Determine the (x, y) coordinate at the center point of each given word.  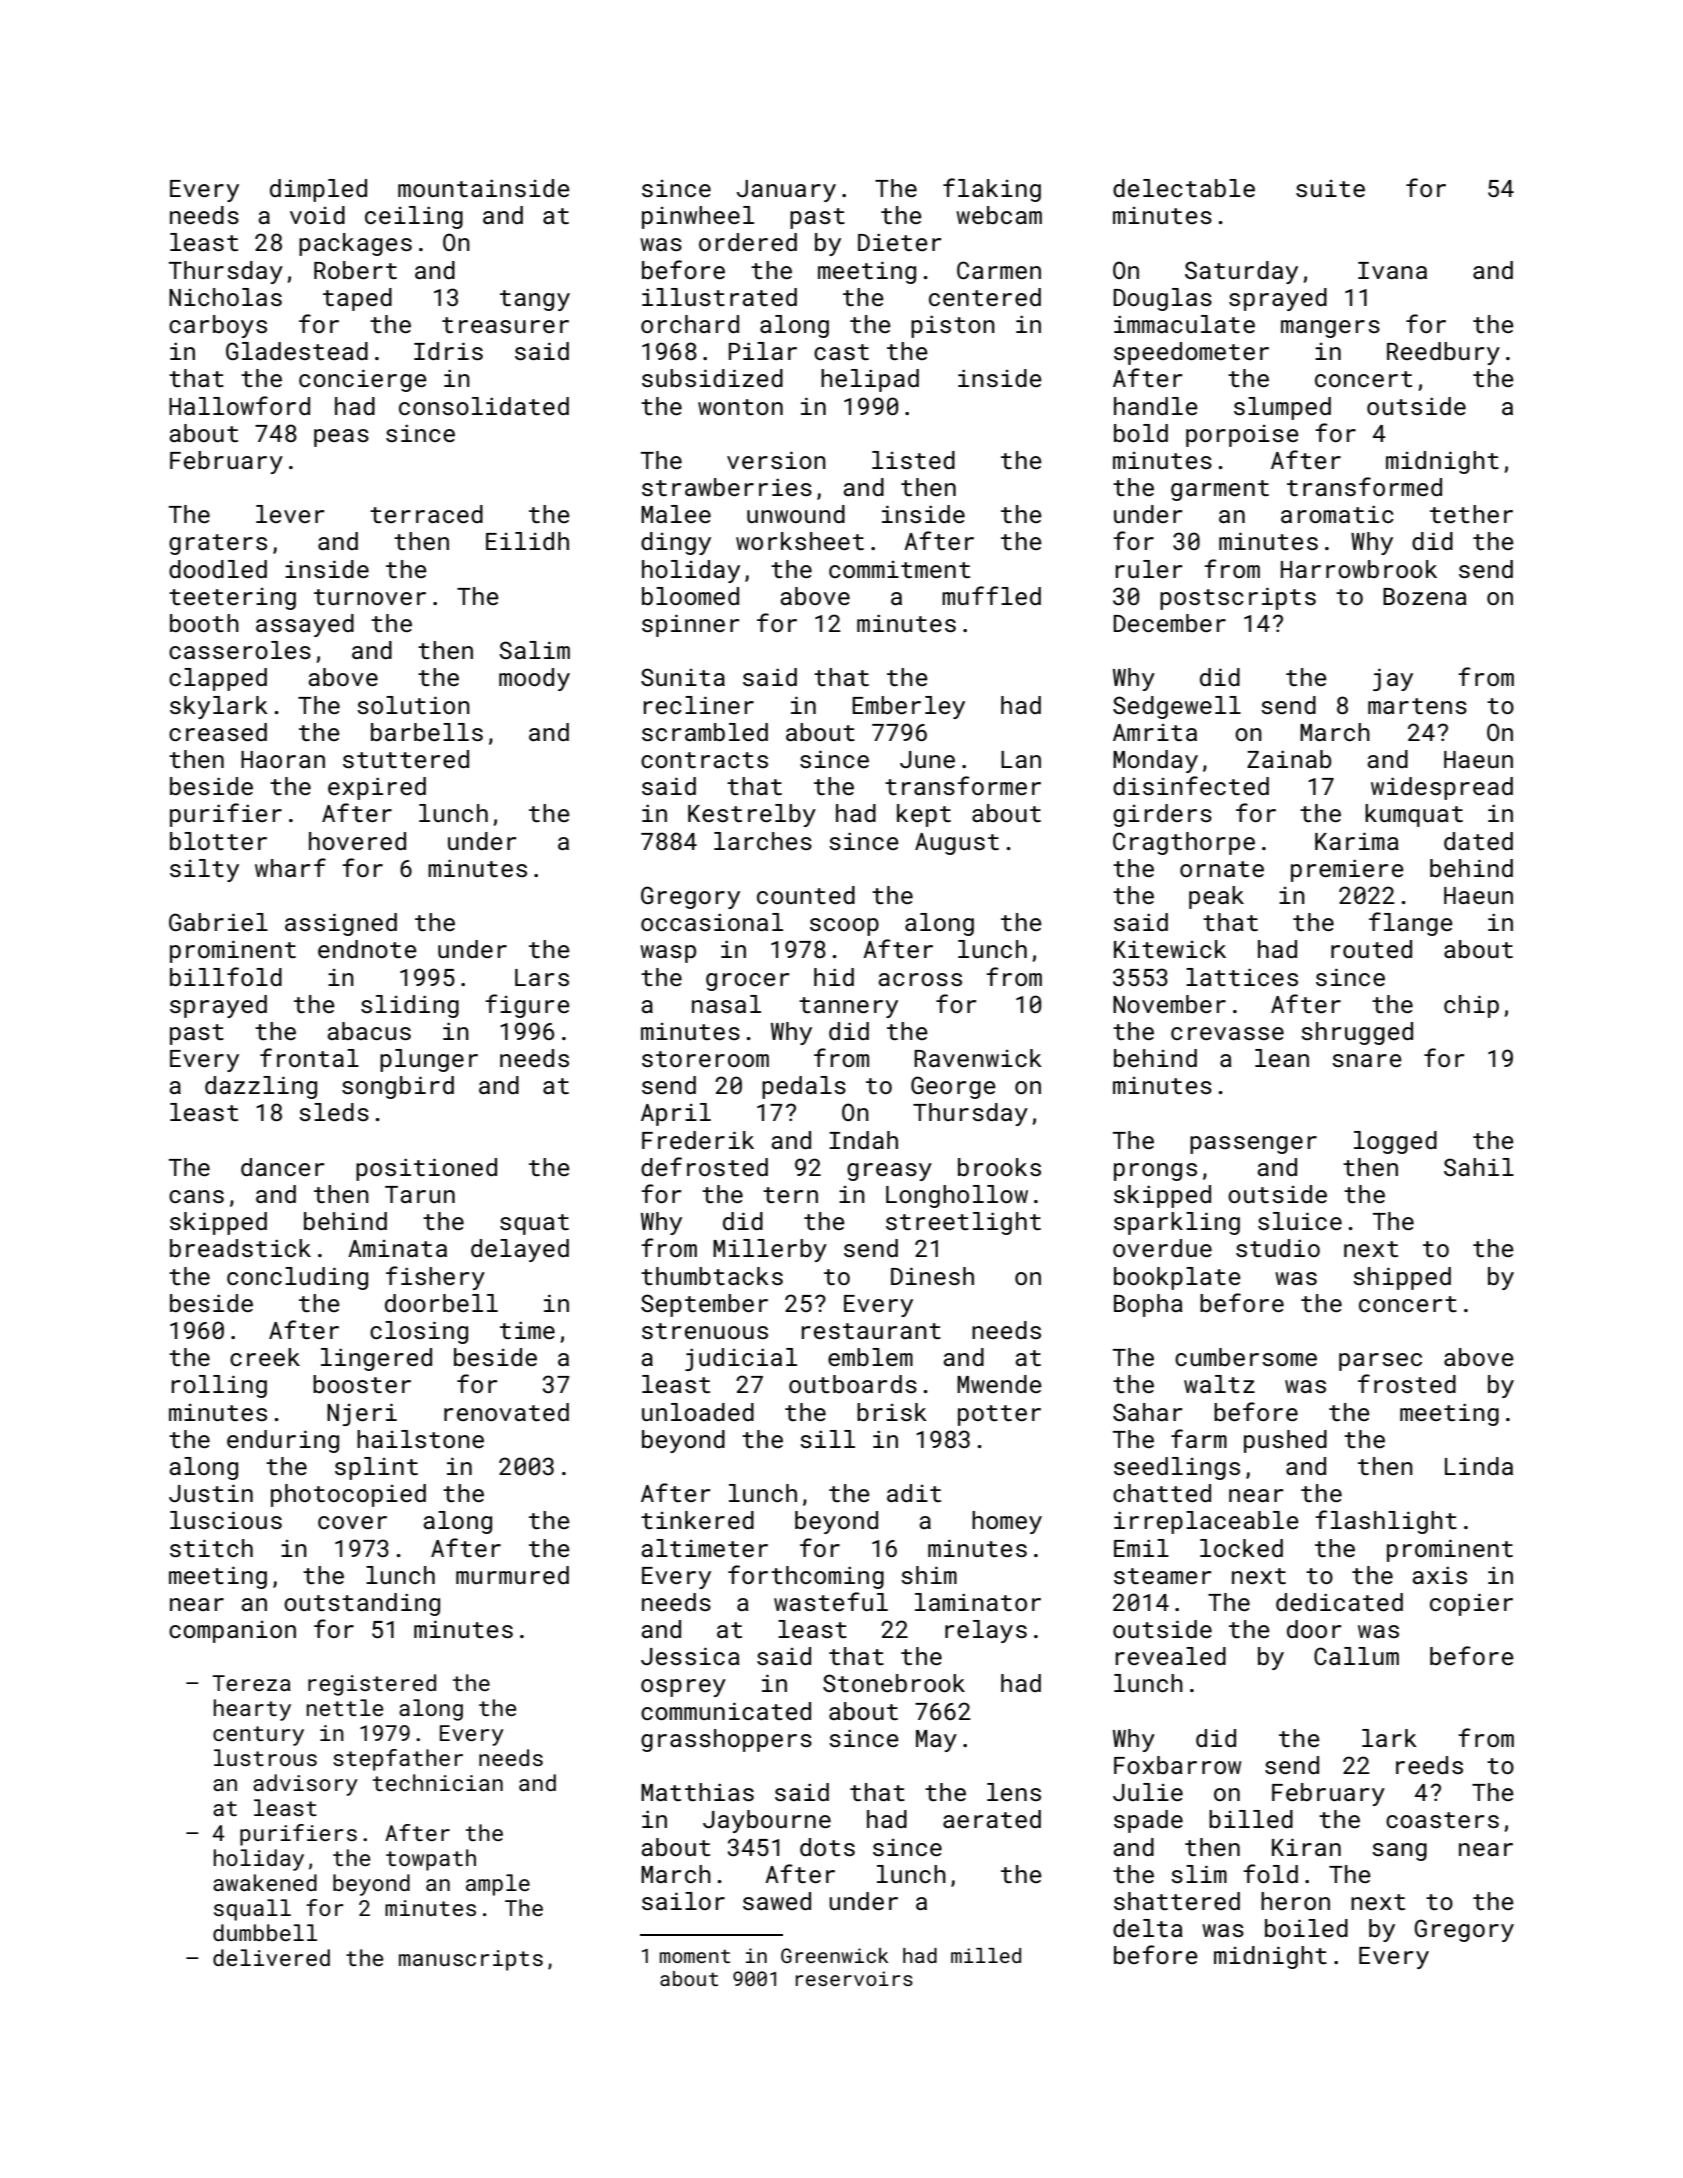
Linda (1479, 1466)
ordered (748, 242)
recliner (699, 705)
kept (924, 815)
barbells (427, 732)
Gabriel (218, 922)
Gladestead (297, 351)
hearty (252, 1710)
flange (1411, 924)
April (676, 1114)
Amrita (1155, 732)
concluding (297, 1278)
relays (986, 1631)
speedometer (1191, 353)
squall (252, 1910)
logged (1395, 1142)
